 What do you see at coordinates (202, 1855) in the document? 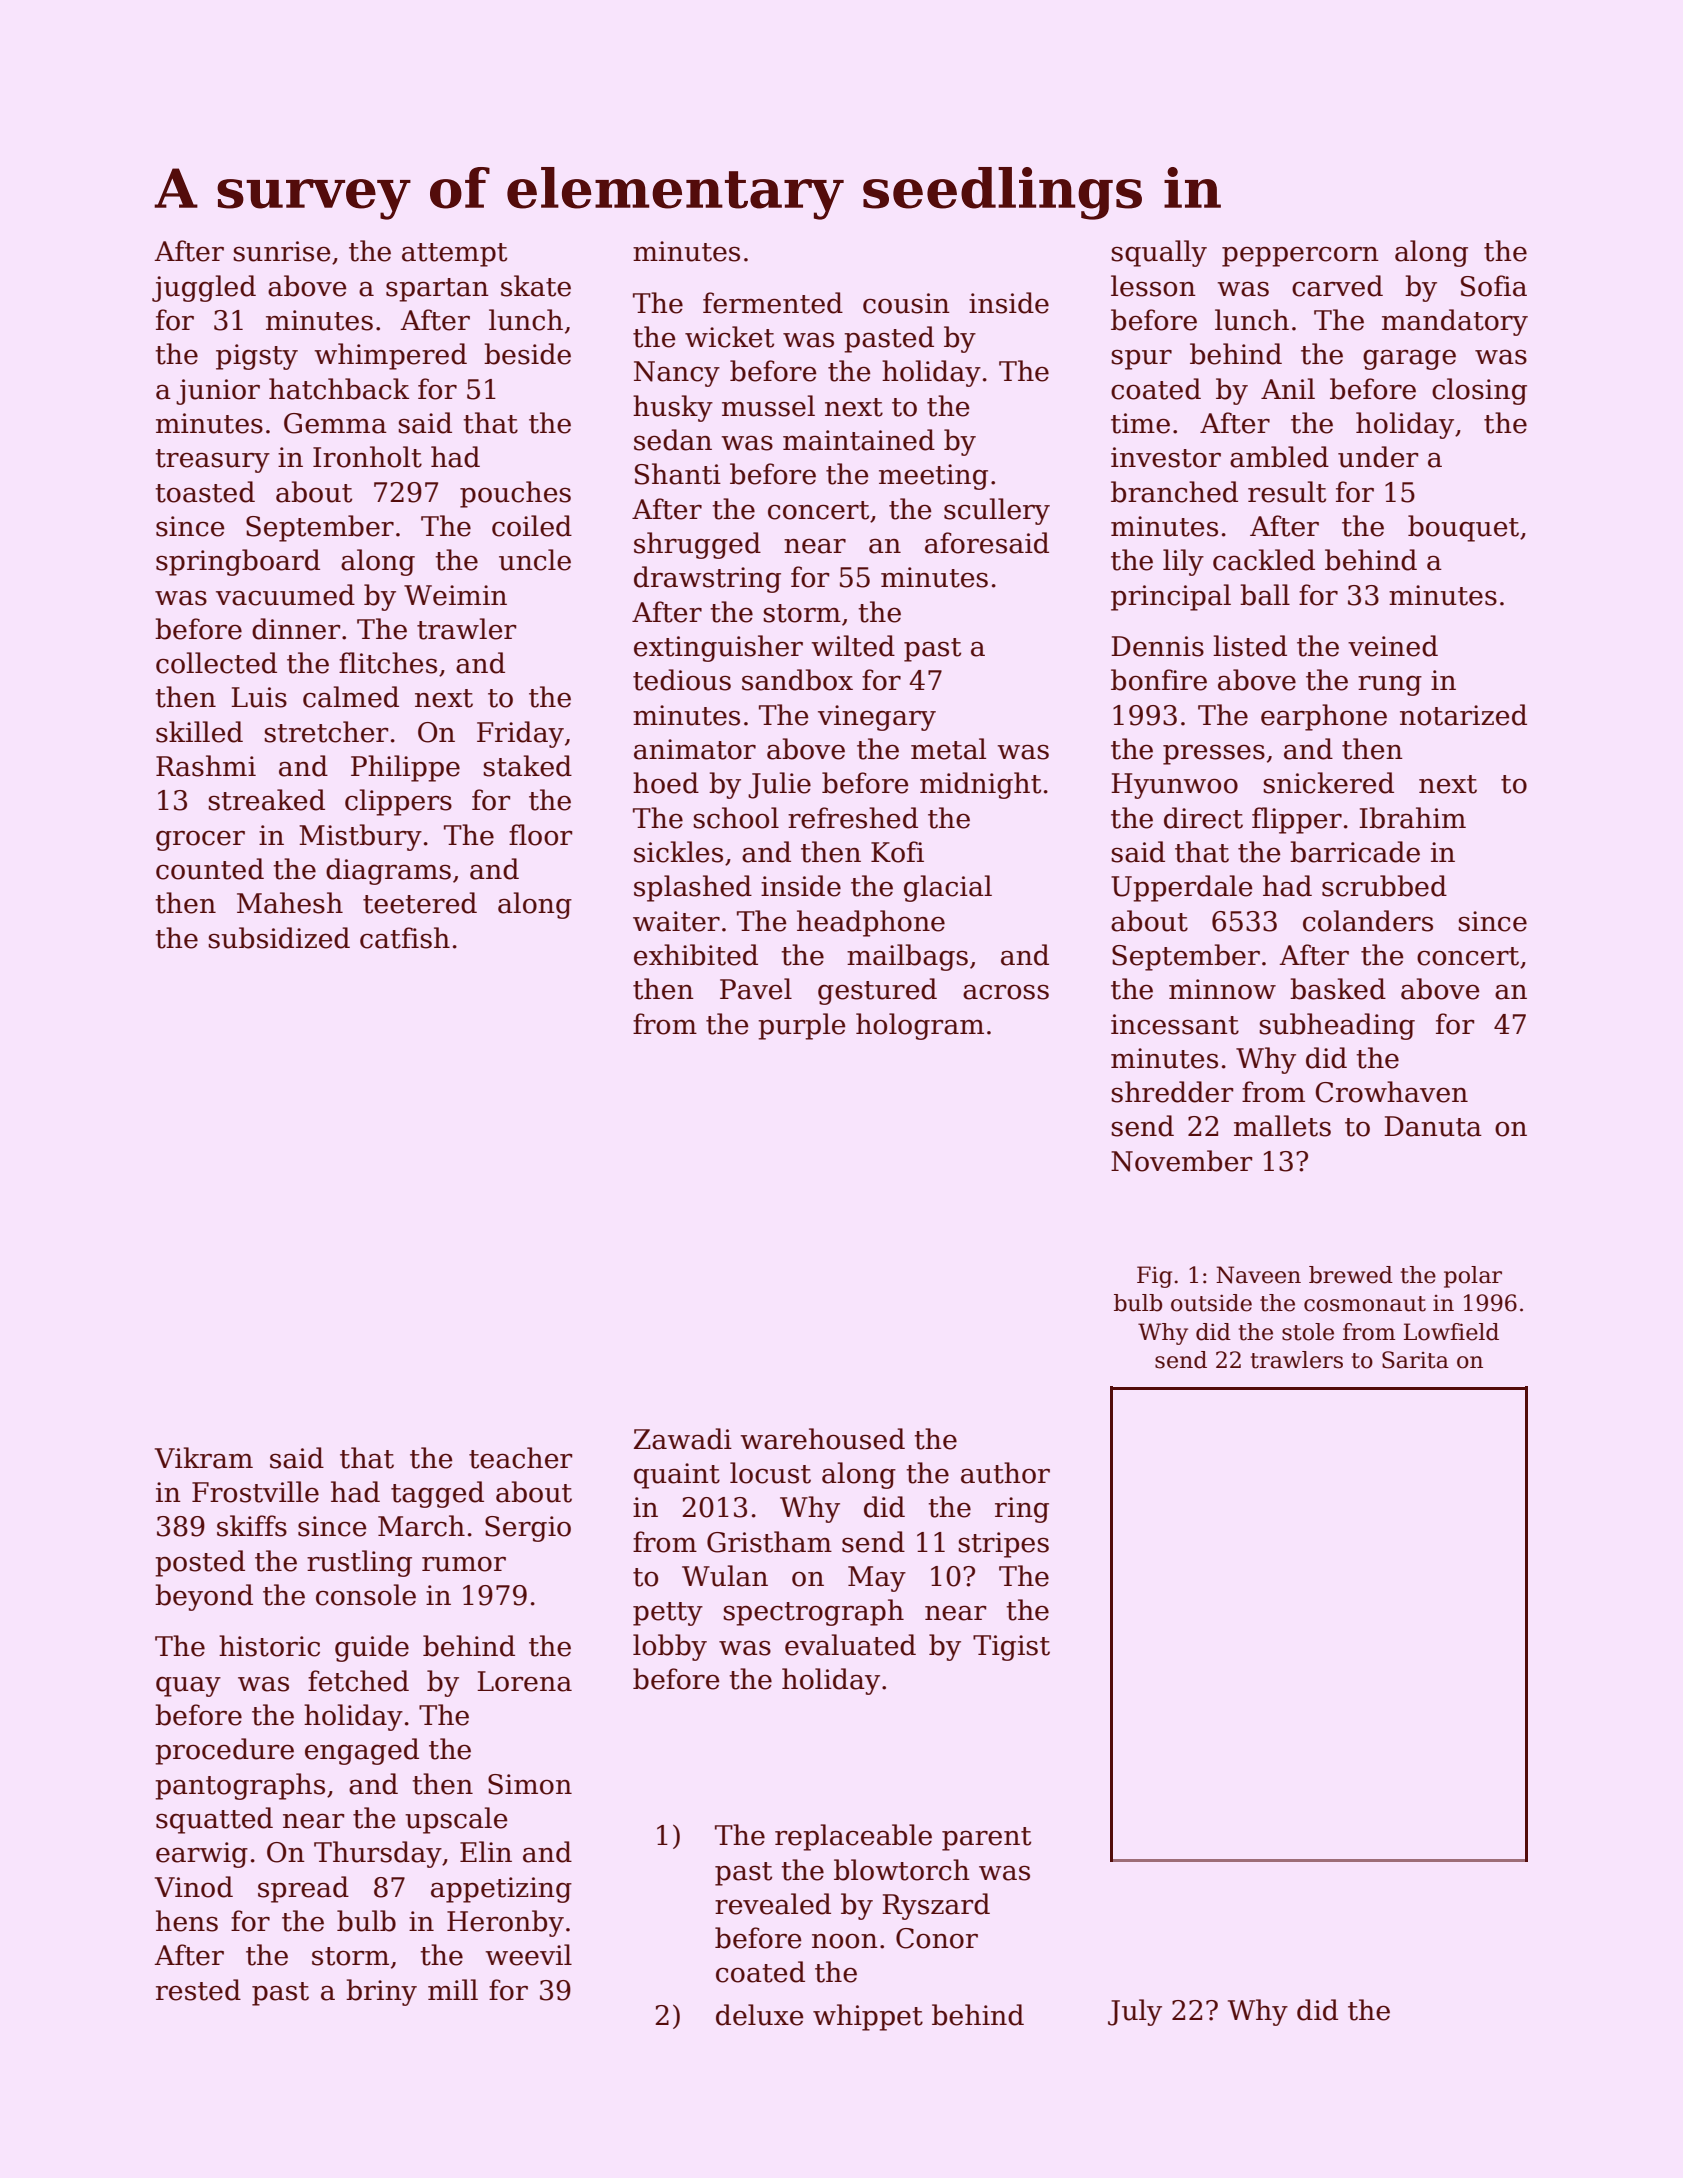
I see `earwig` at bounding box center [202, 1855].
